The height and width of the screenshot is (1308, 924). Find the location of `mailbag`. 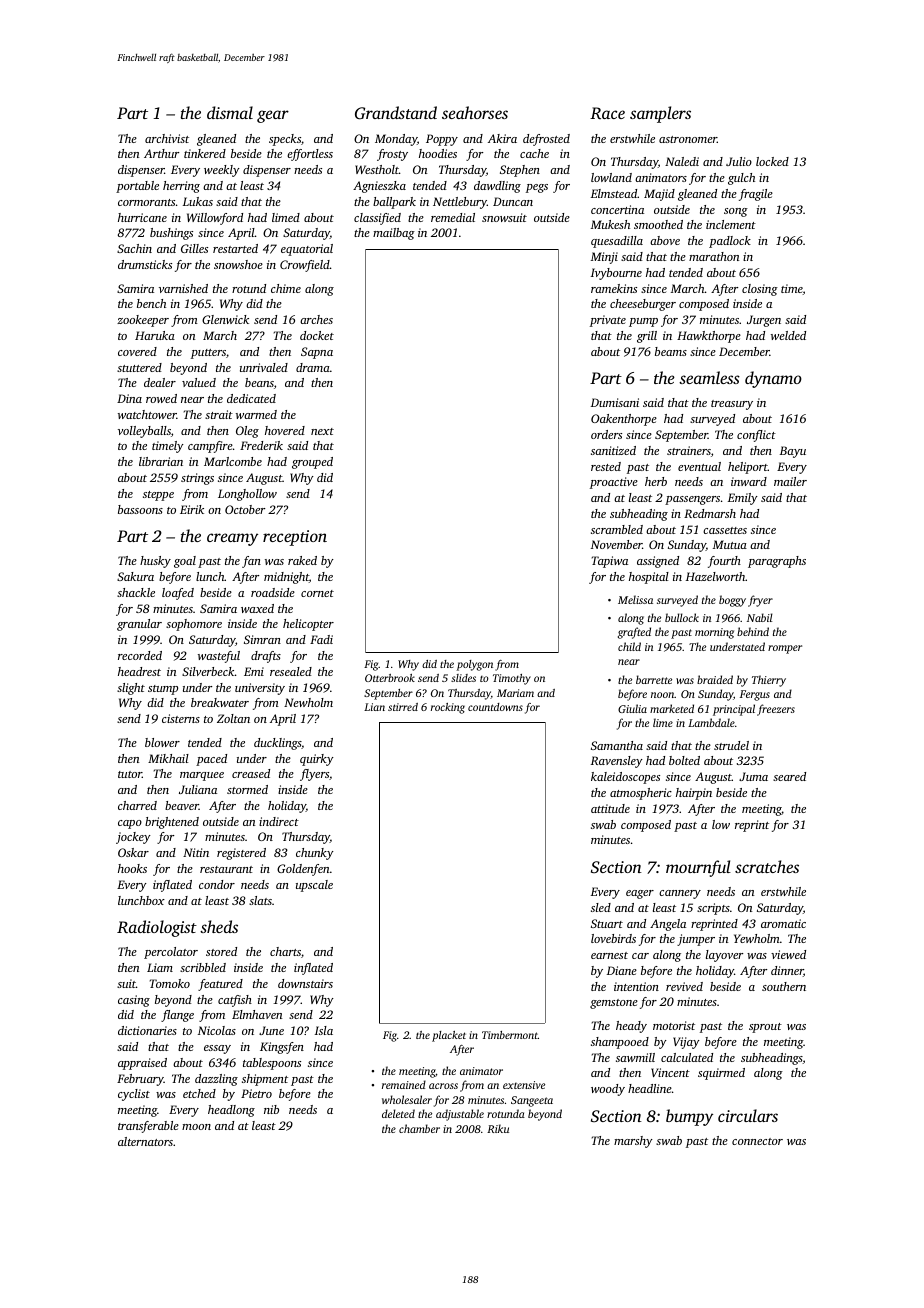

mailbag is located at coordinates (394, 234).
